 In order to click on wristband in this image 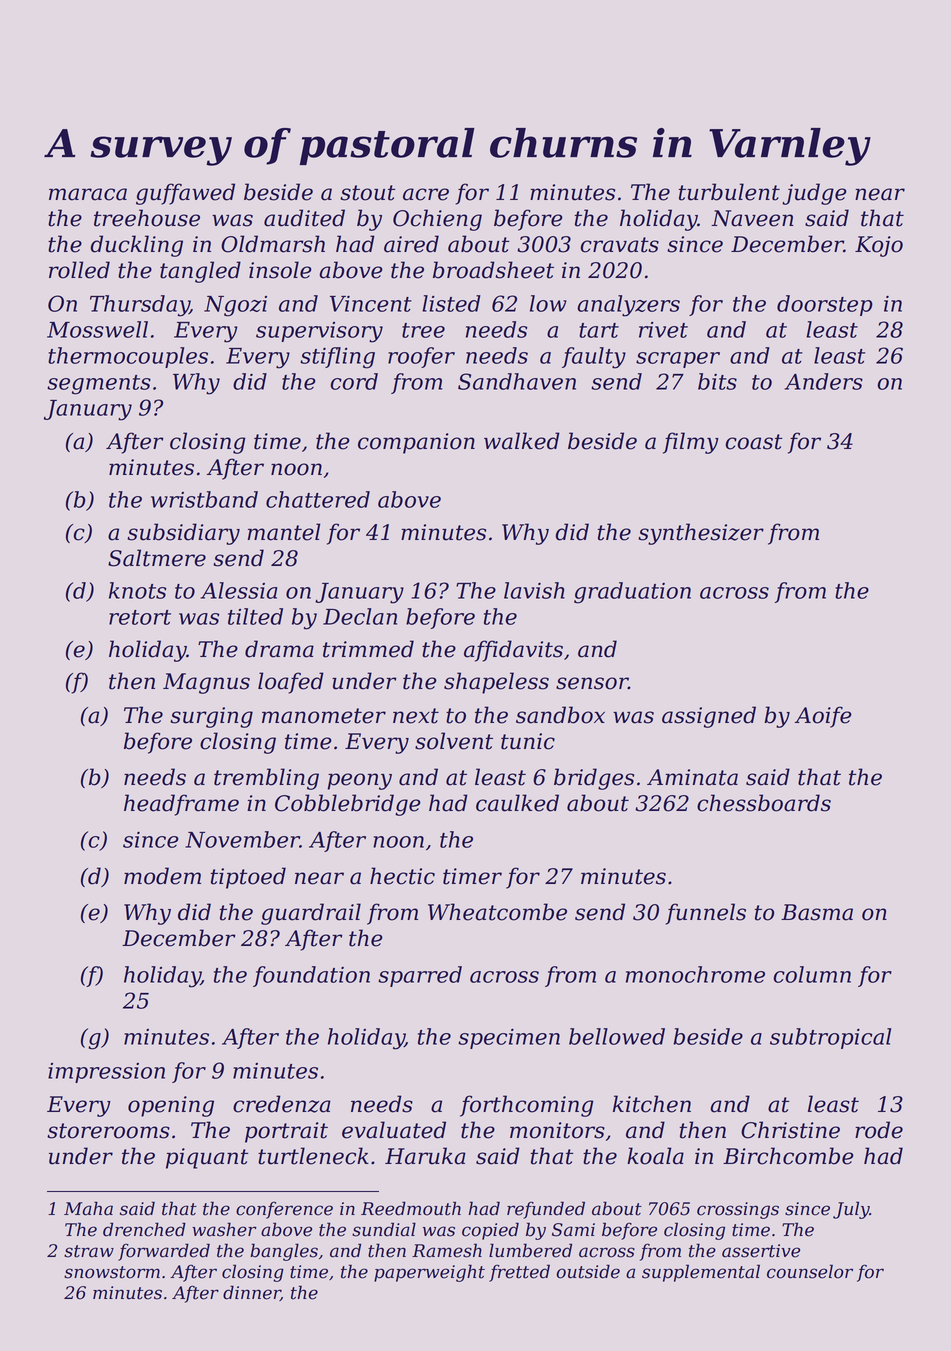, I will do `click(204, 499)`.
